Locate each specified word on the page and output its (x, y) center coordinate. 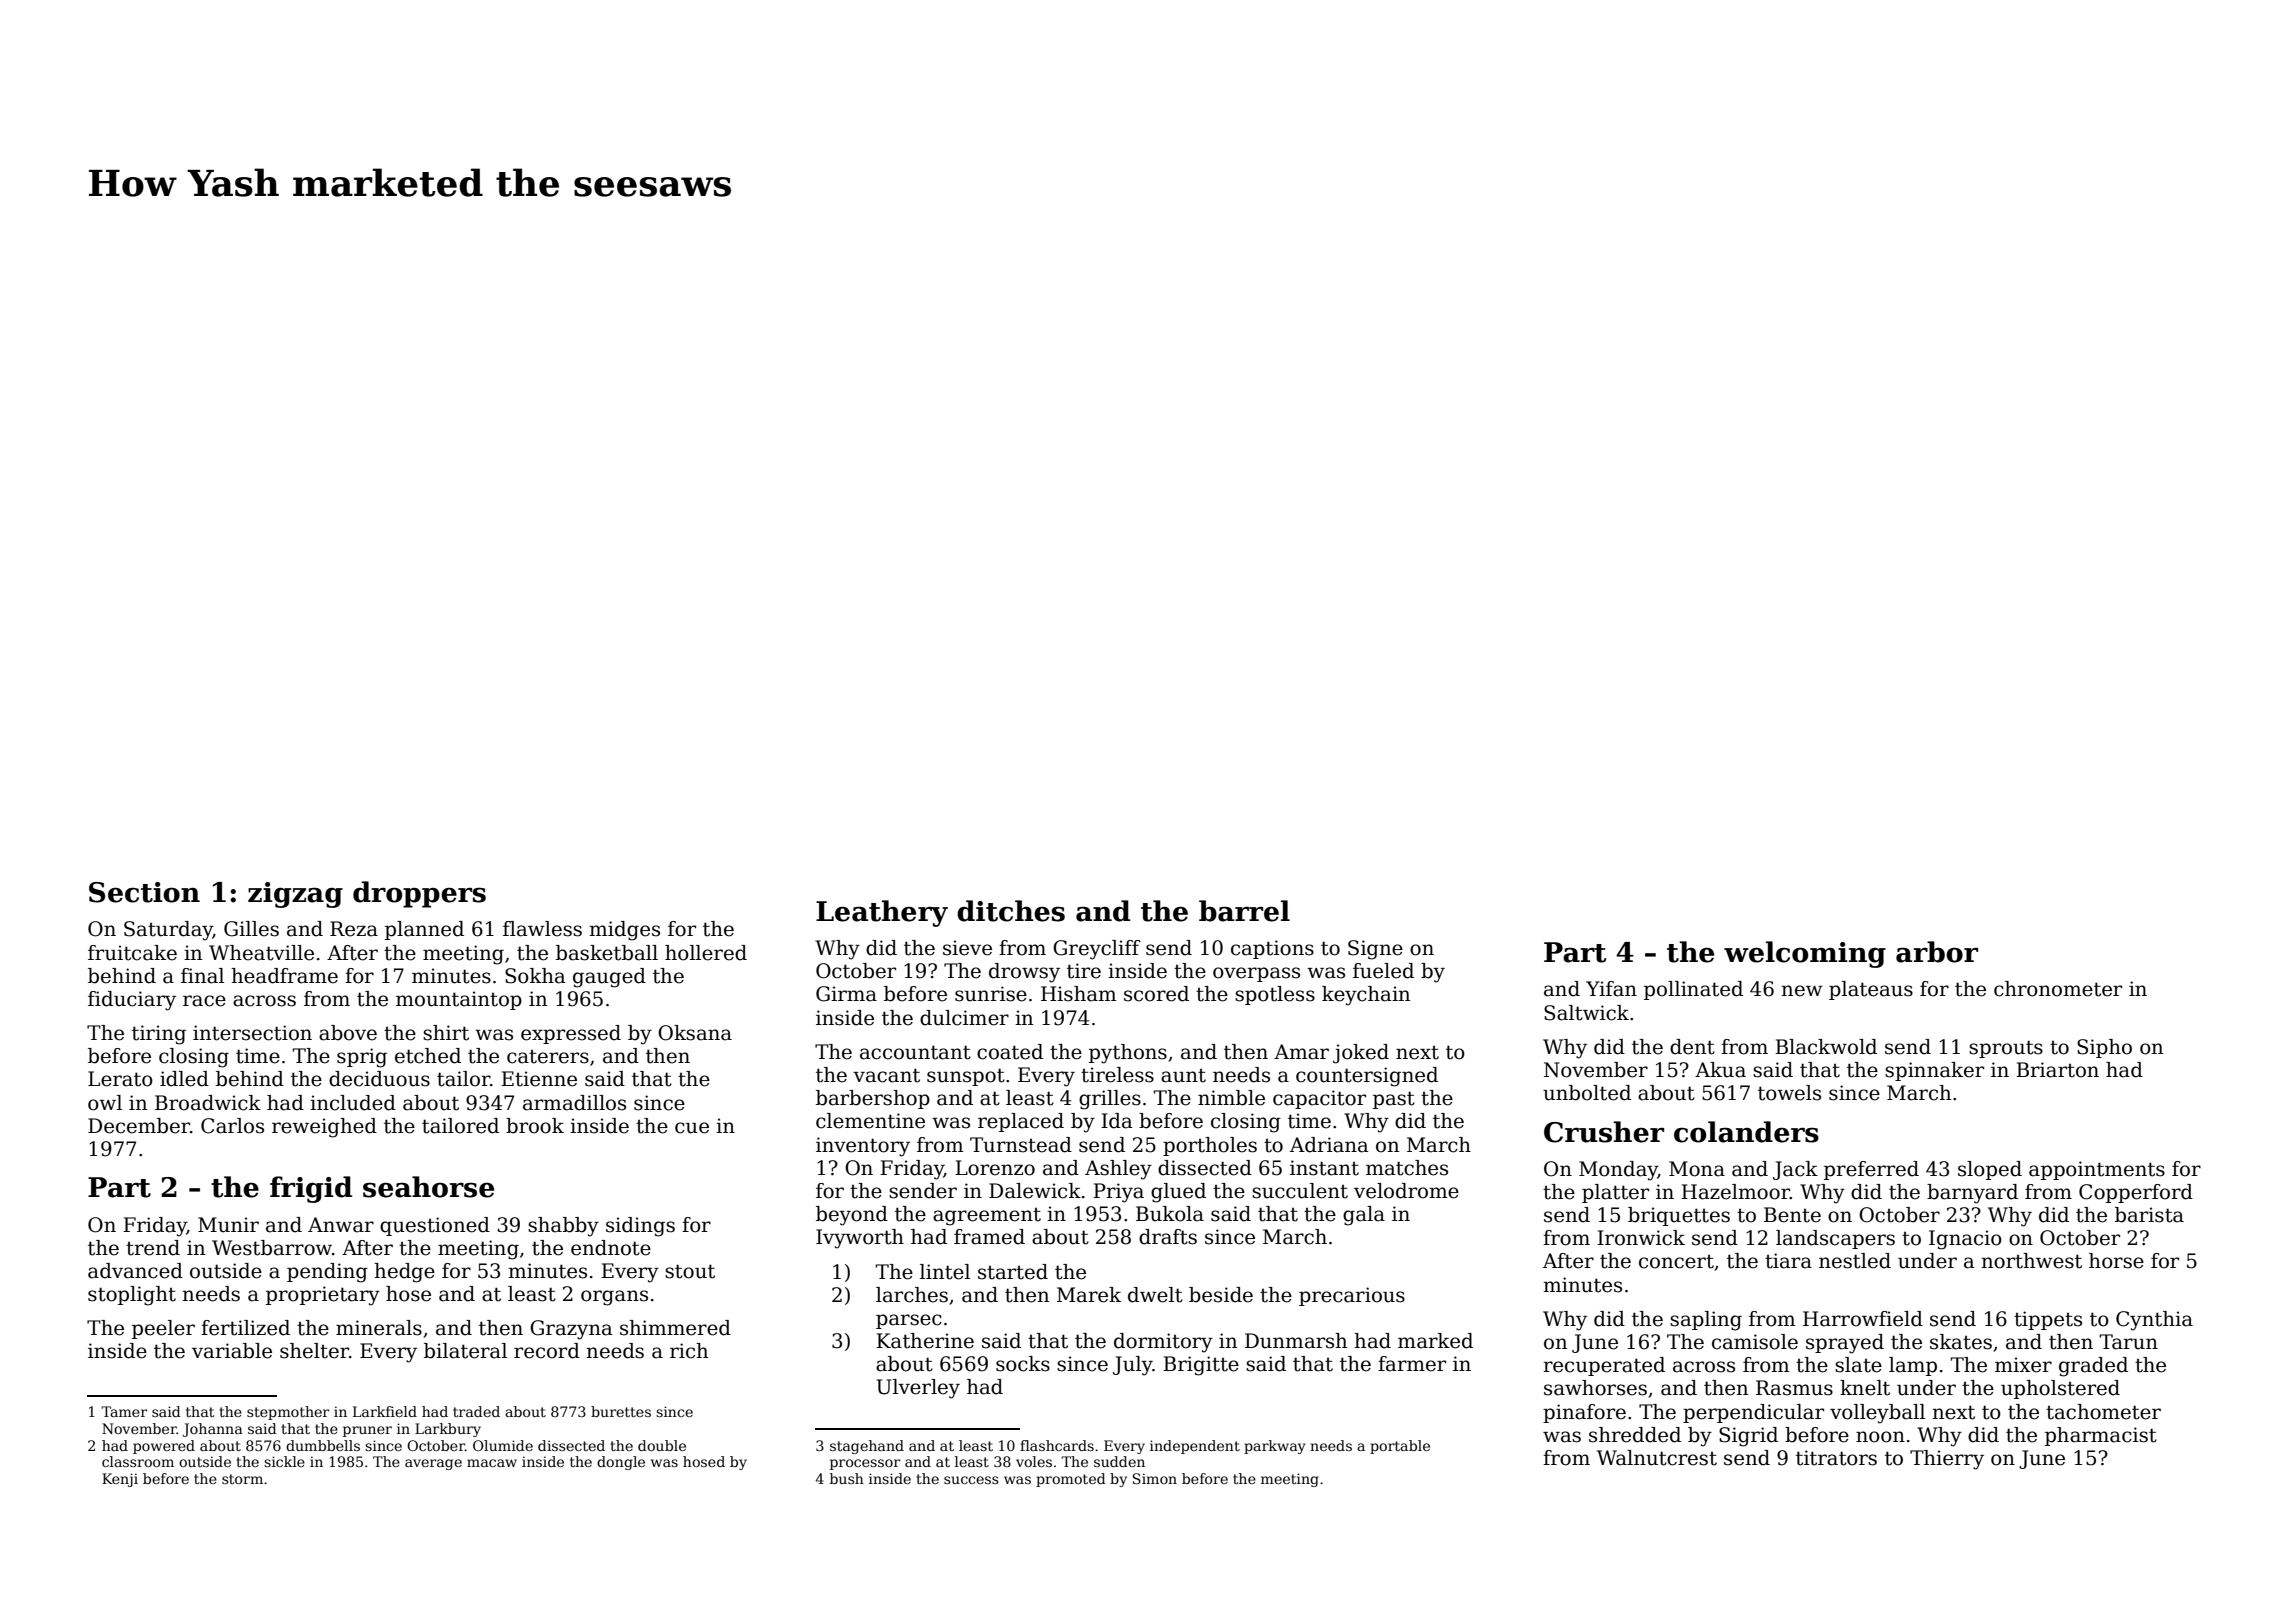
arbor (1937, 952)
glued (1178, 1193)
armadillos (574, 1103)
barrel (1244, 911)
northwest (2031, 1261)
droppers (419, 894)
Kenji (120, 1480)
